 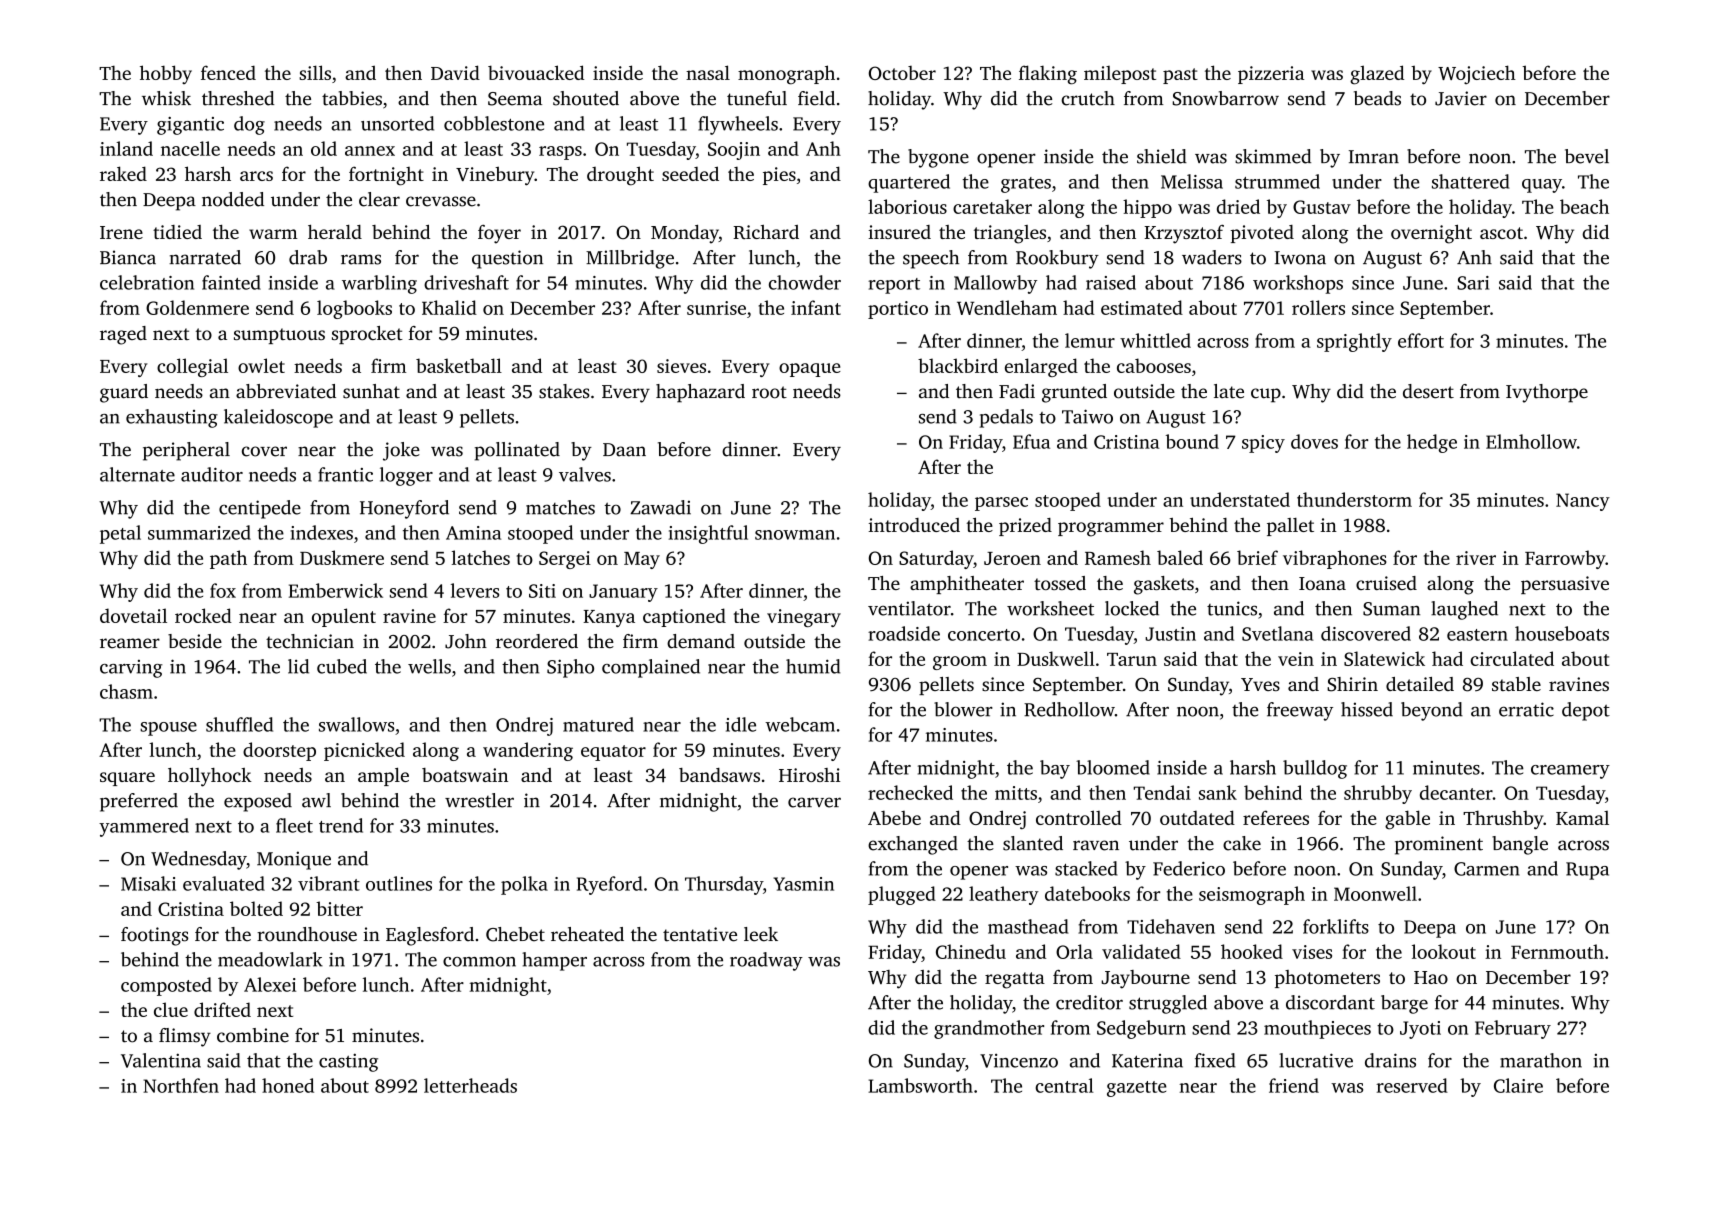 What do you see at coordinates (1064, 1085) in the screenshot?
I see `central` at bounding box center [1064, 1085].
